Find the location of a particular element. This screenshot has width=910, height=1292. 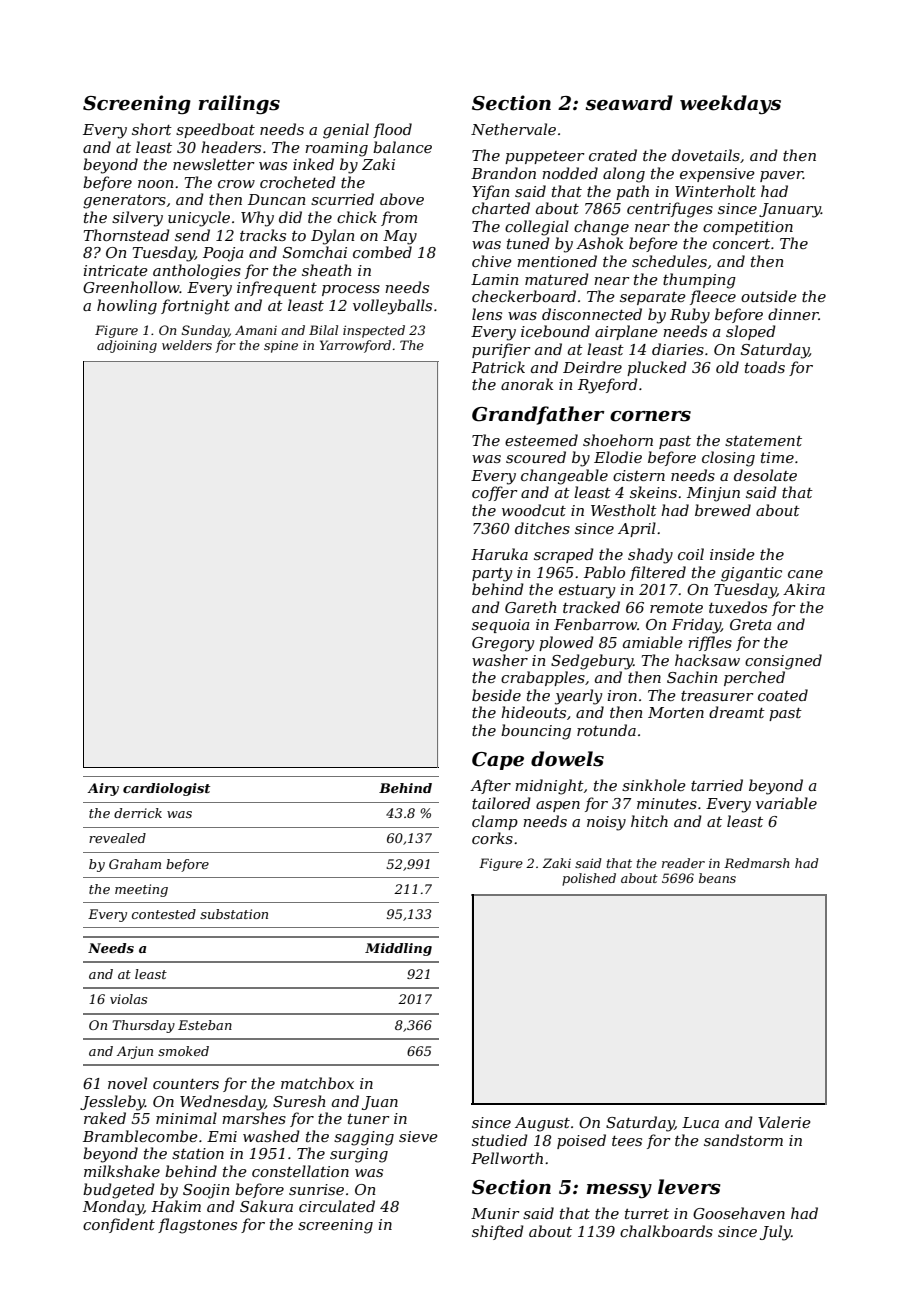

seaward is located at coordinates (629, 103).
